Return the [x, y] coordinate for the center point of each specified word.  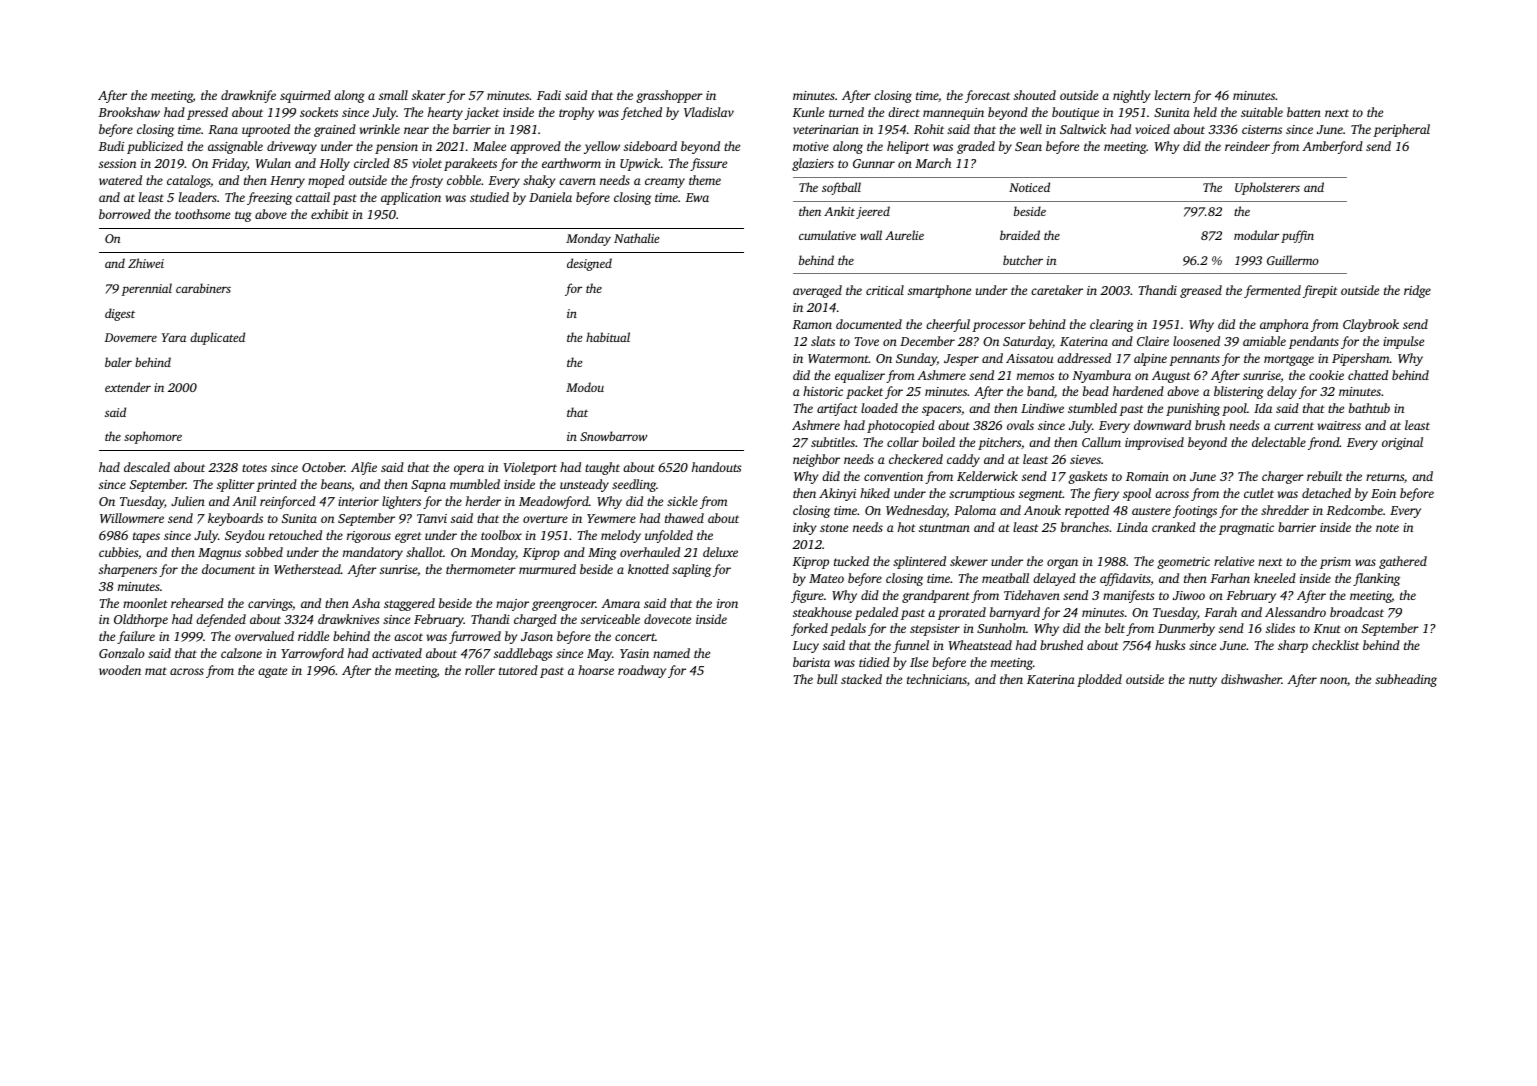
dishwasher [1251, 679]
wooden [120, 670]
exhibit [330, 214]
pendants [1314, 342]
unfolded [669, 536]
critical [885, 290]
